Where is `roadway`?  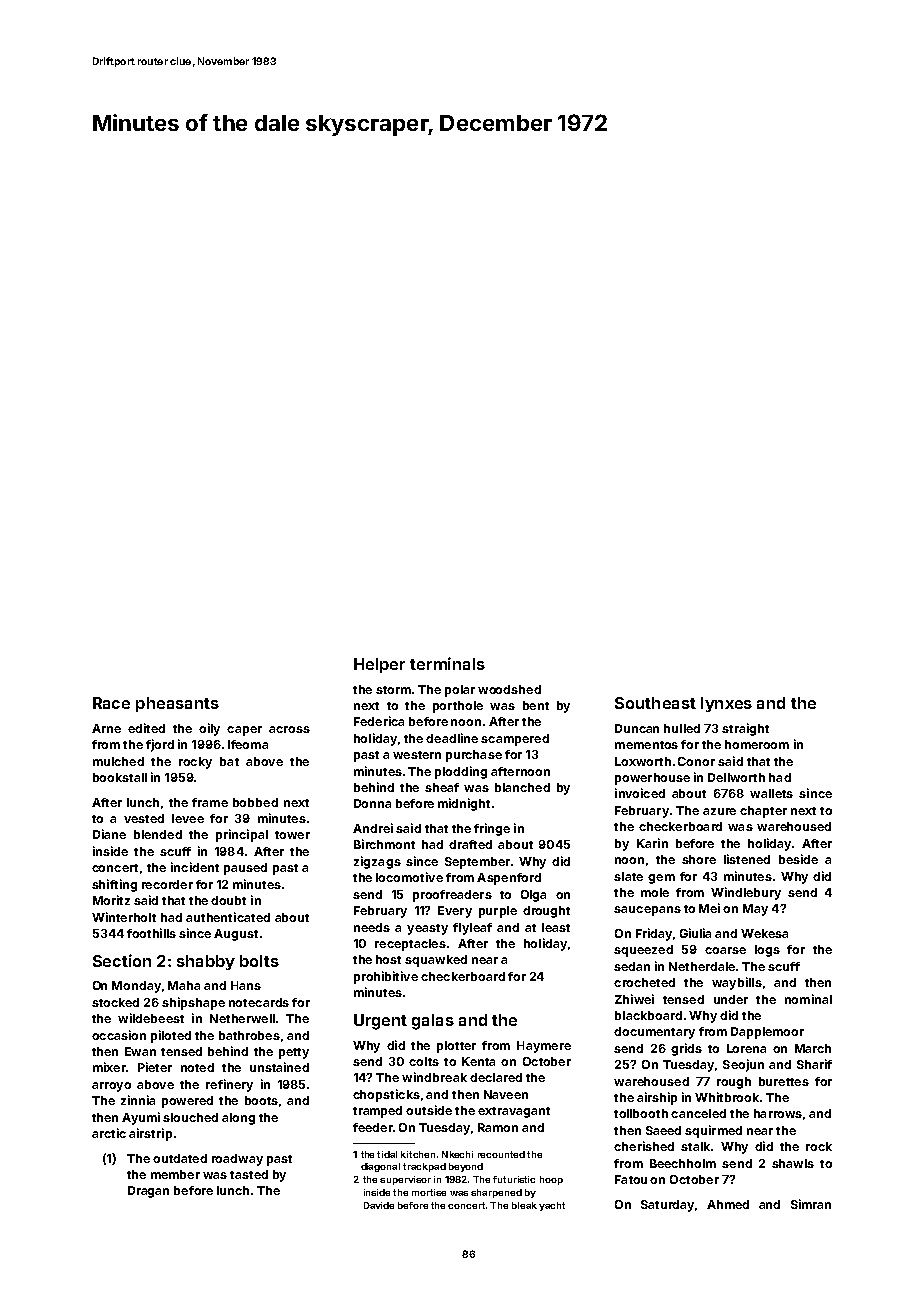 roadway is located at coordinates (237, 1160).
